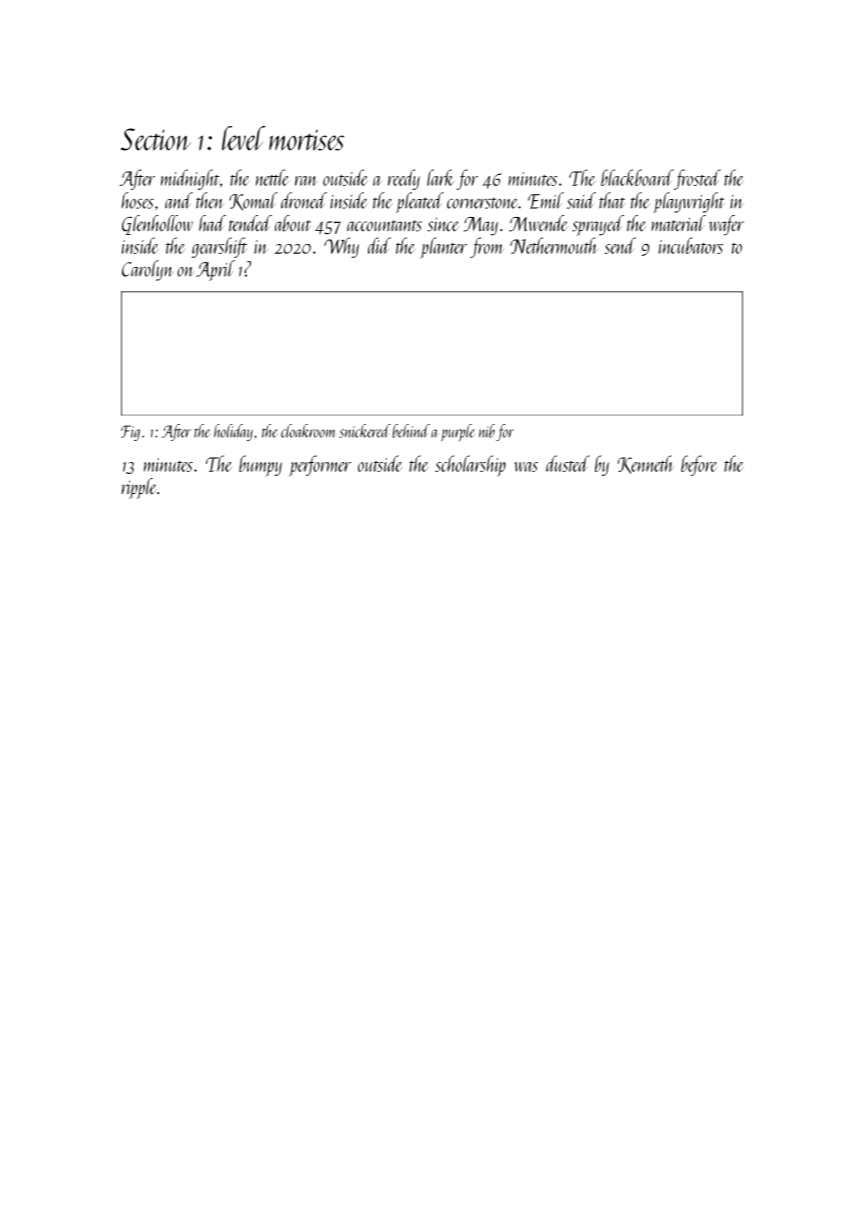 This document has width=864, height=1226. What do you see at coordinates (568, 463) in the document?
I see `dusted` at bounding box center [568, 463].
